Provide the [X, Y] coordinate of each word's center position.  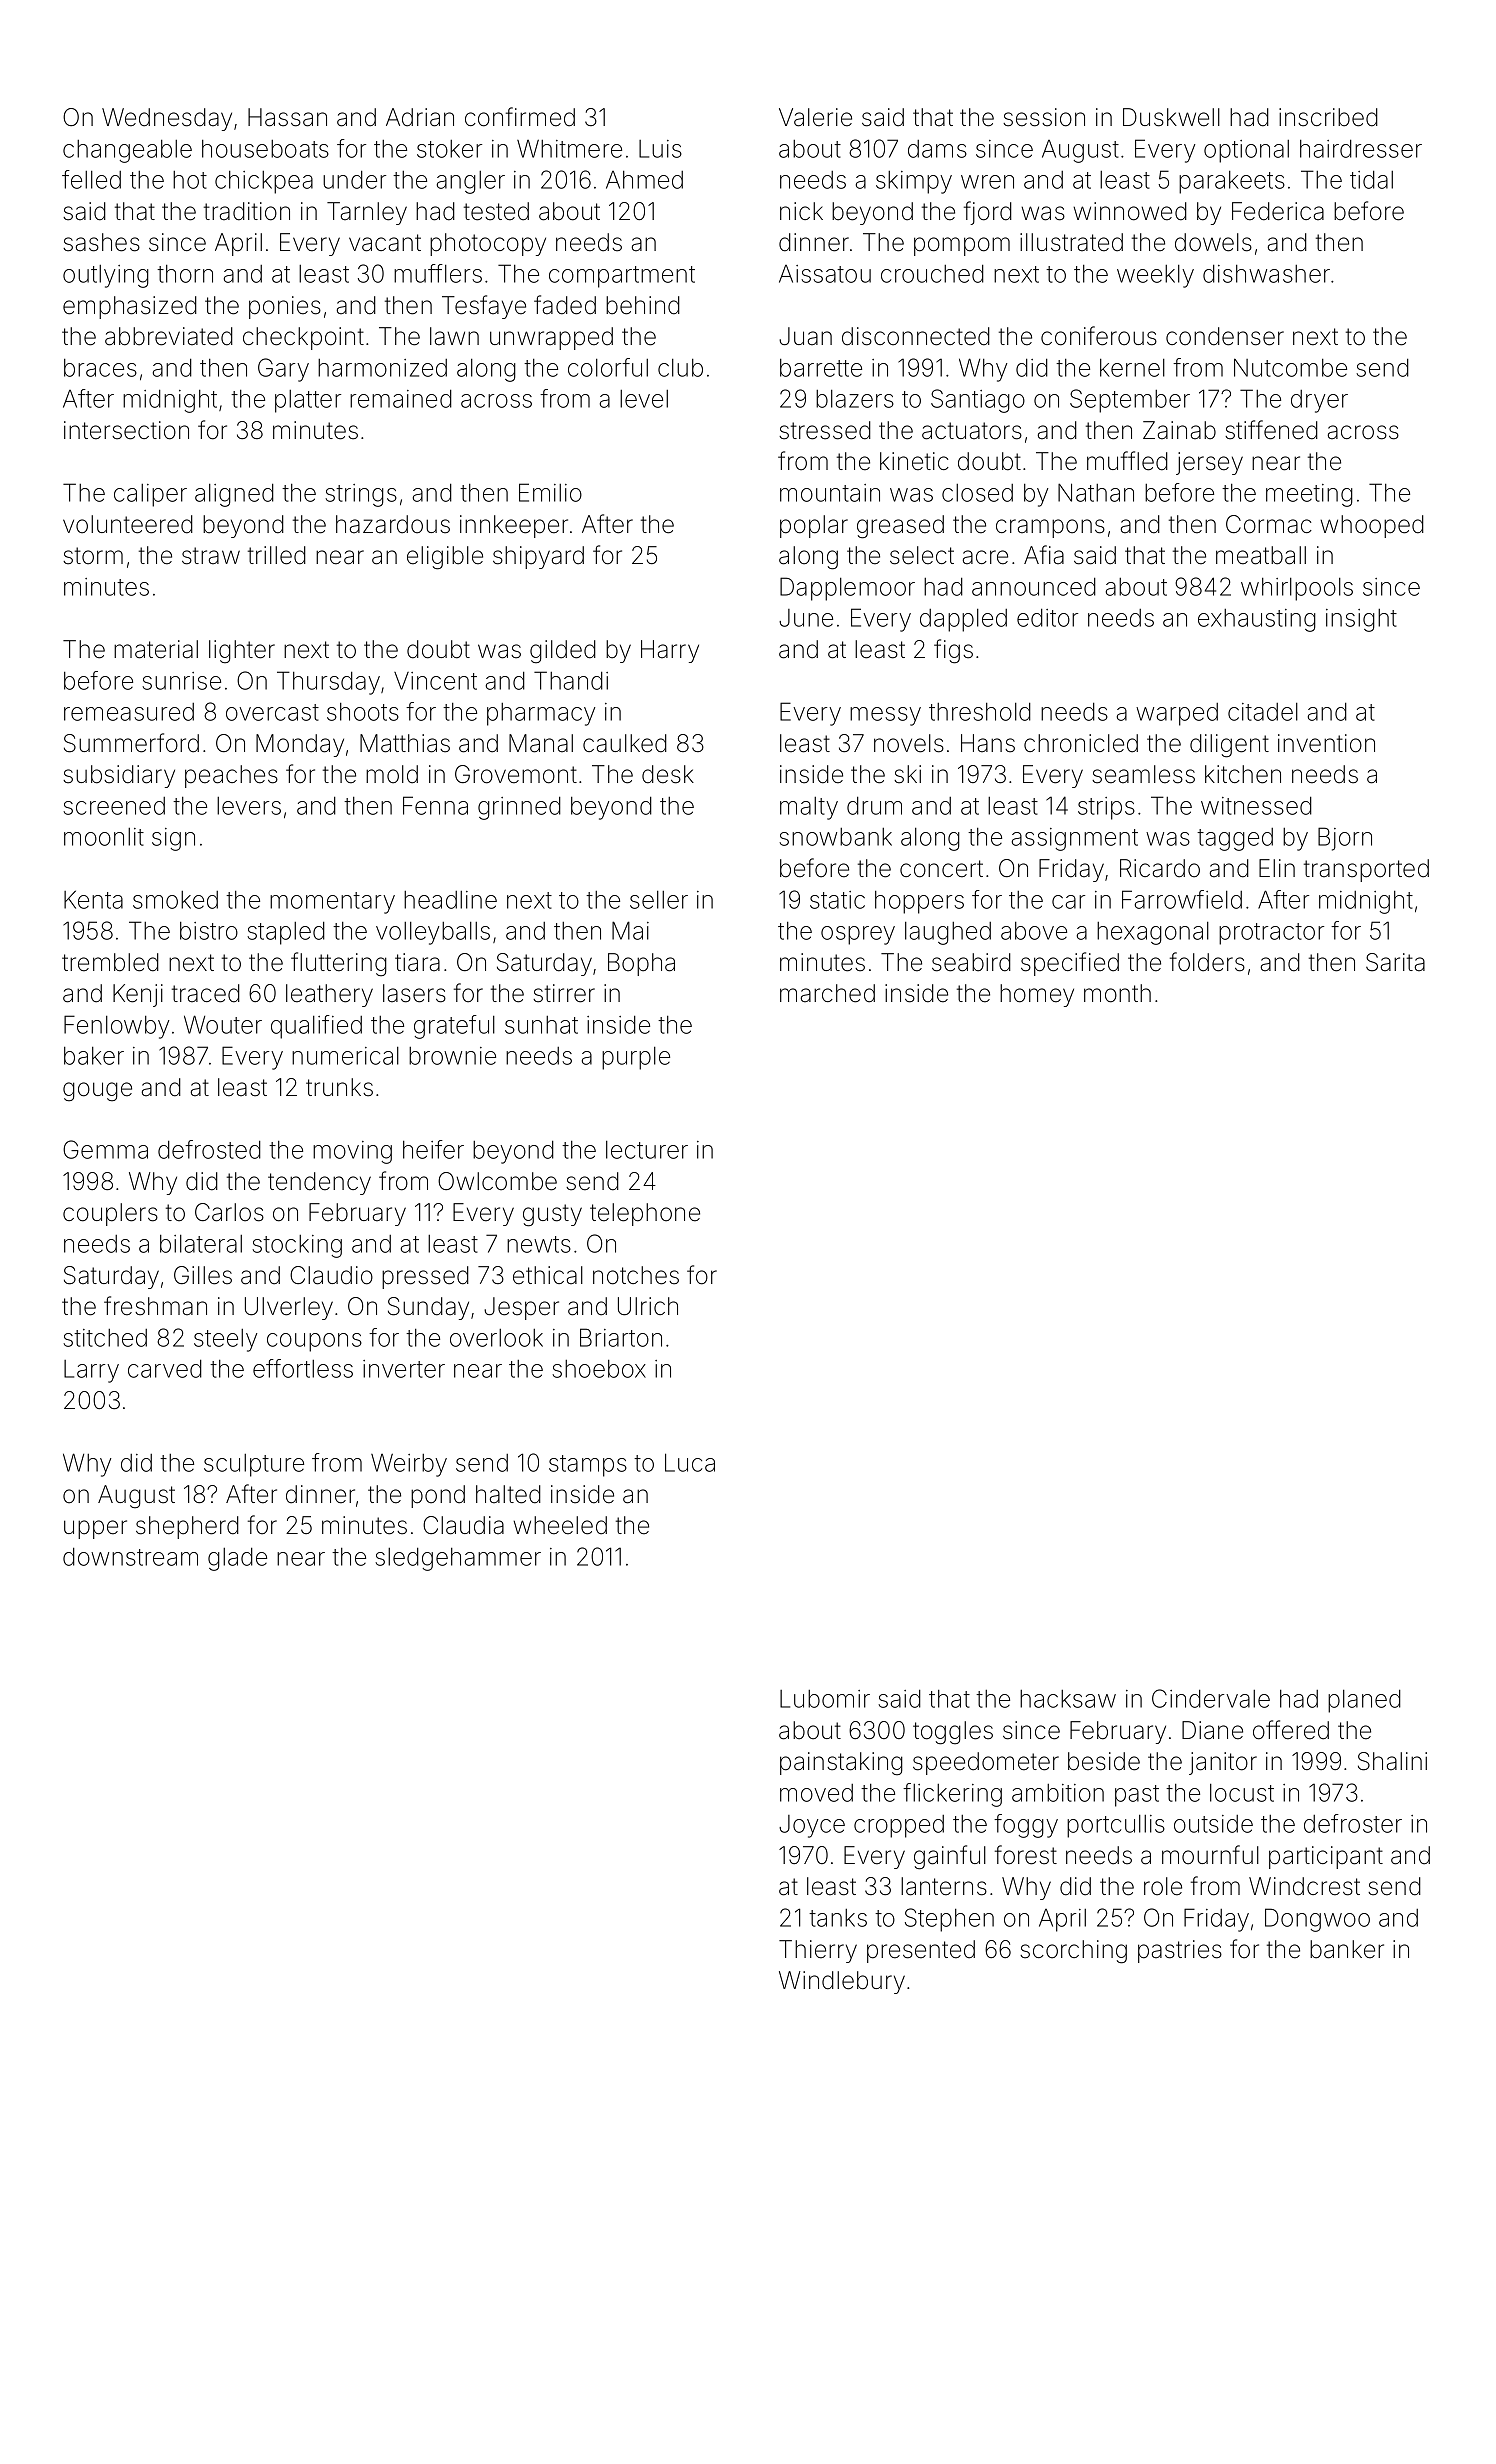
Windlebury [842, 1982]
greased [900, 527]
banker [1347, 1949]
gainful [950, 1857]
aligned [234, 495]
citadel [1263, 712]
